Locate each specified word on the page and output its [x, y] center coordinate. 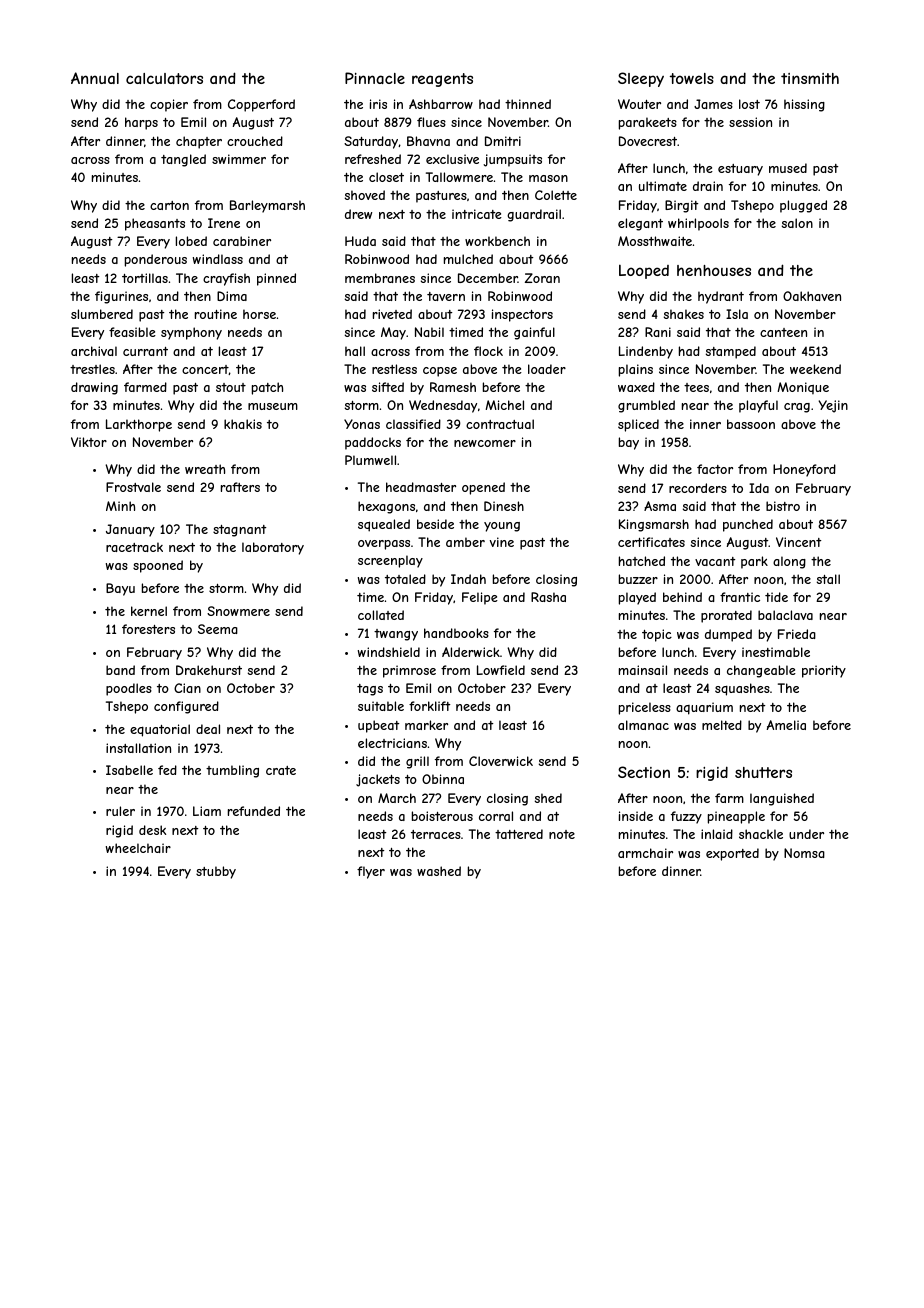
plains [636, 370]
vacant [715, 561]
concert [205, 370]
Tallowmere [459, 177]
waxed [636, 387]
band [120, 670]
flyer [371, 872]
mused [788, 168]
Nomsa [804, 853]
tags [370, 690]
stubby [216, 872]
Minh [120, 506]
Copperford [261, 105]
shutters [763, 772]
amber [465, 542]
